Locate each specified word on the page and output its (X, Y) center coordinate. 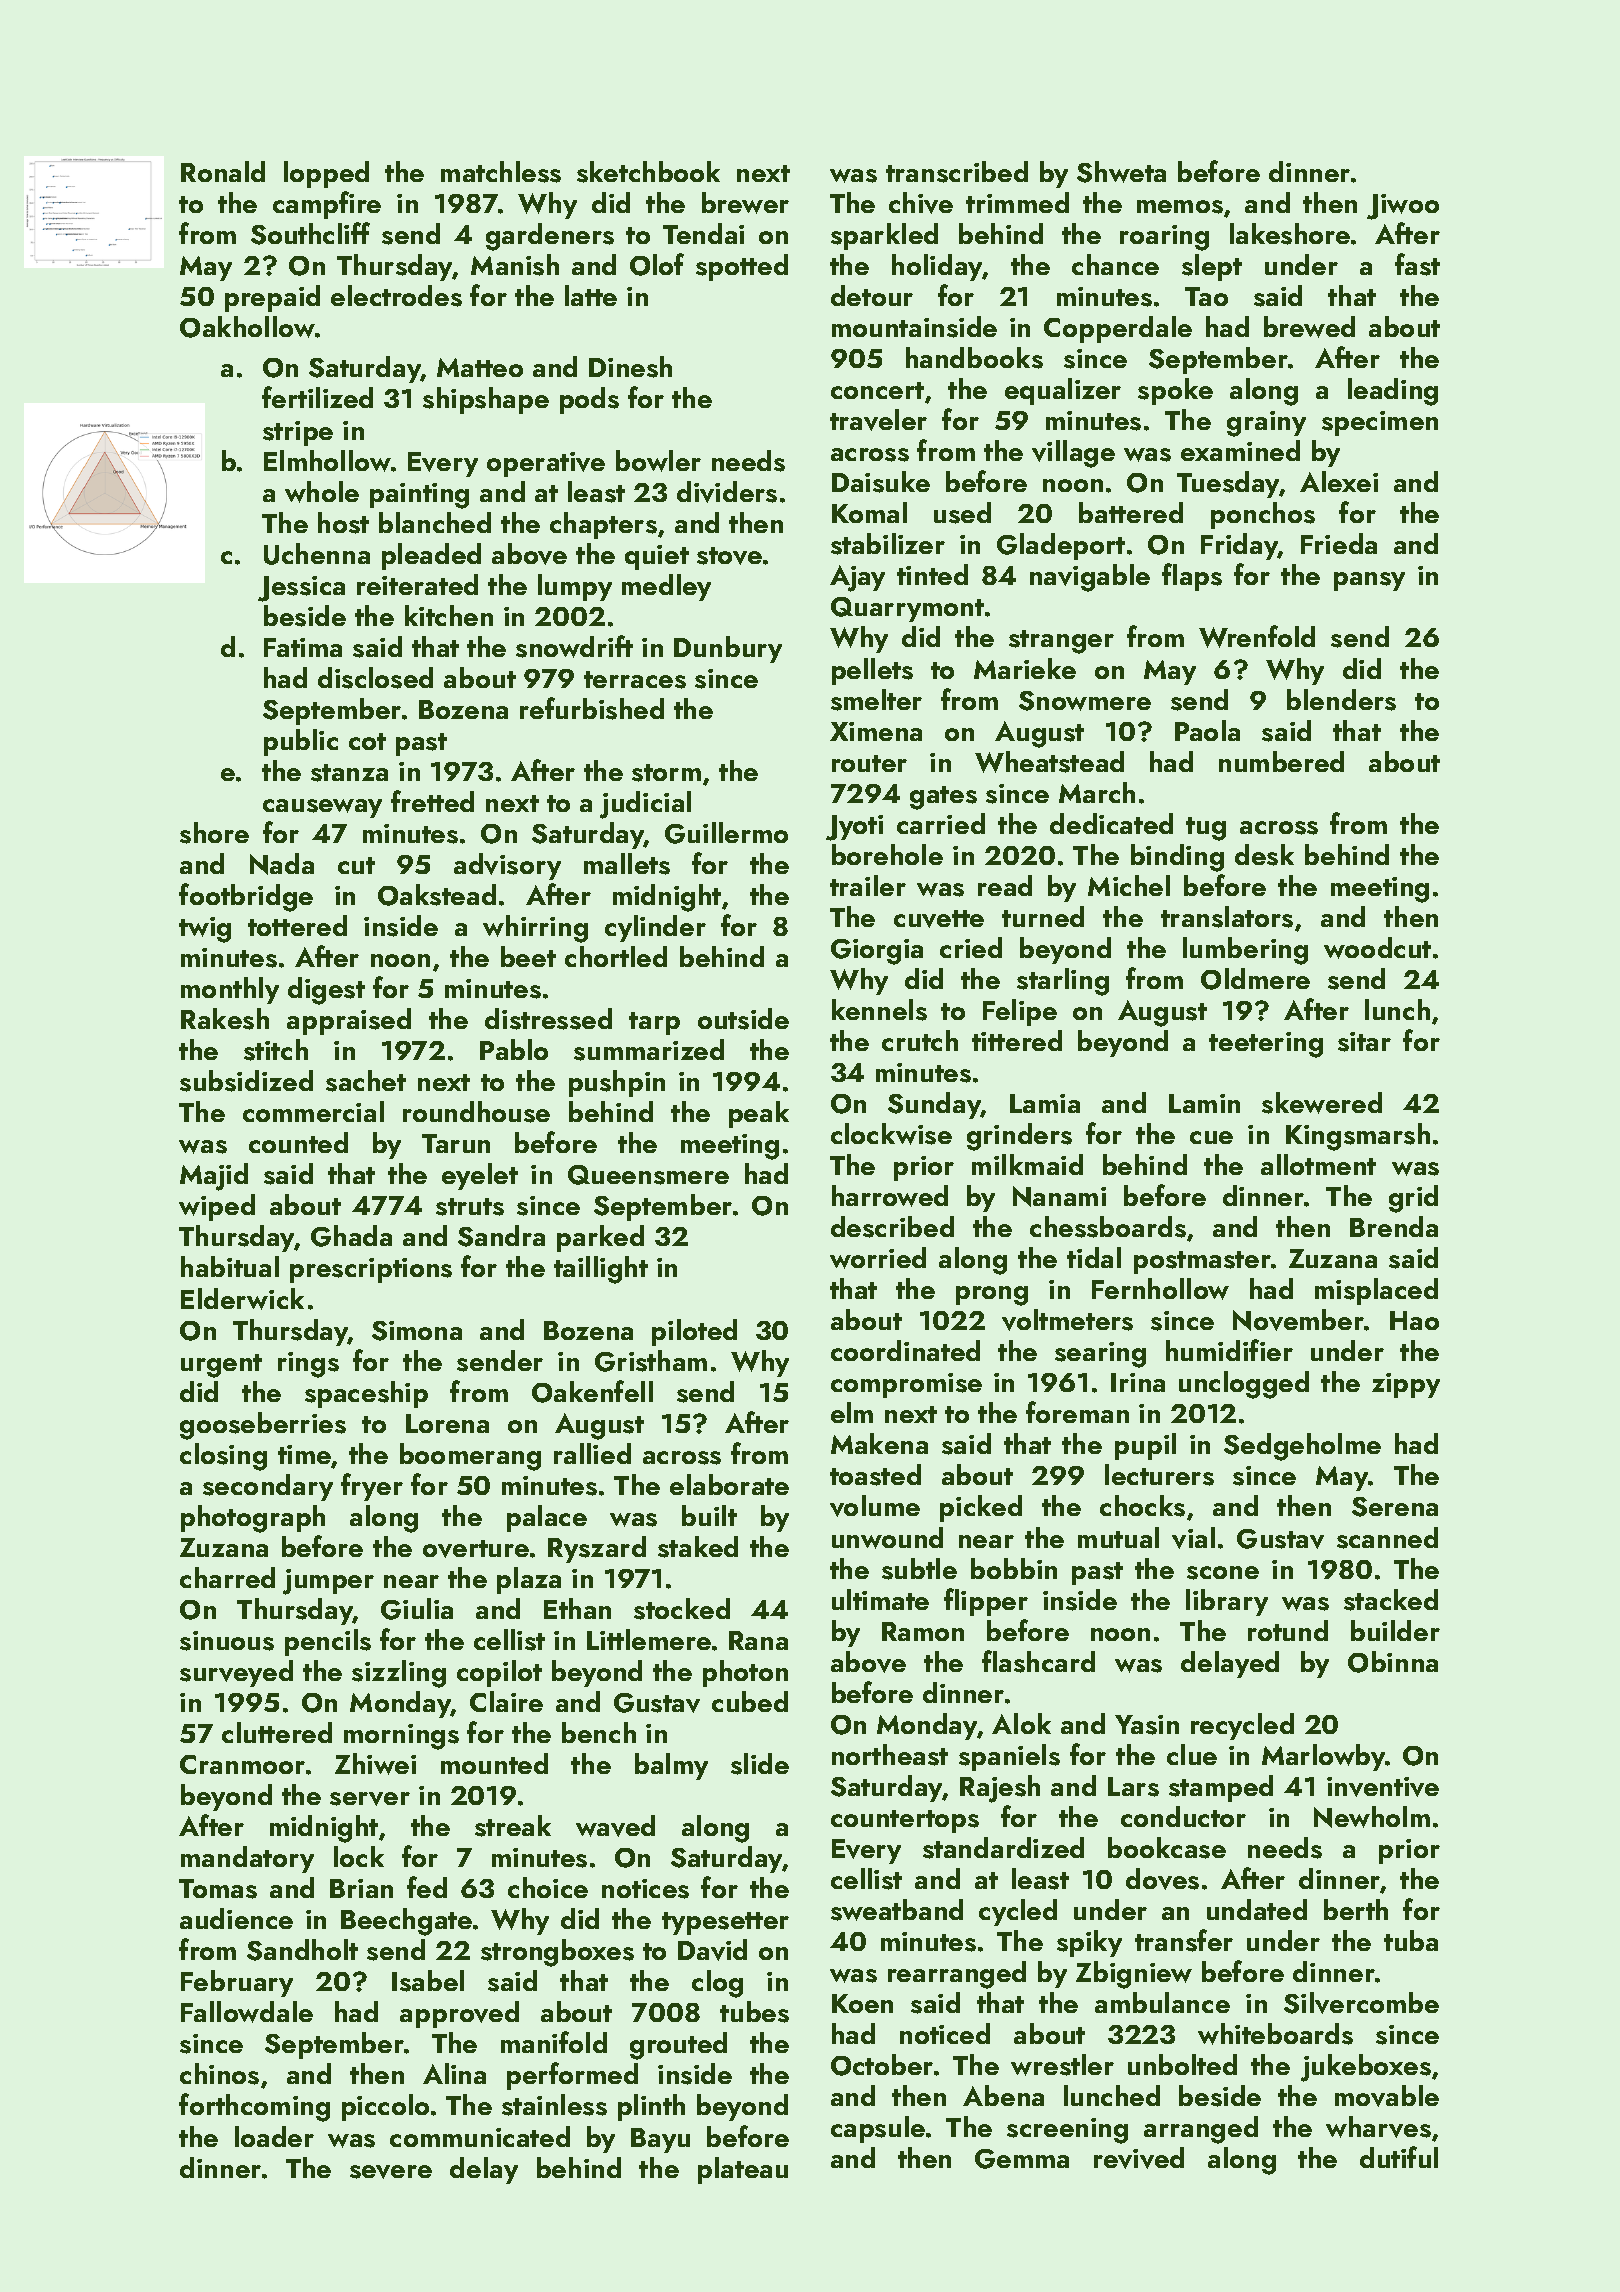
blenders (1341, 700)
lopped (326, 174)
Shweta (1121, 172)
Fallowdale (247, 2012)
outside (743, 1019)
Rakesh (225, 1019)
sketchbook (648, 172)
